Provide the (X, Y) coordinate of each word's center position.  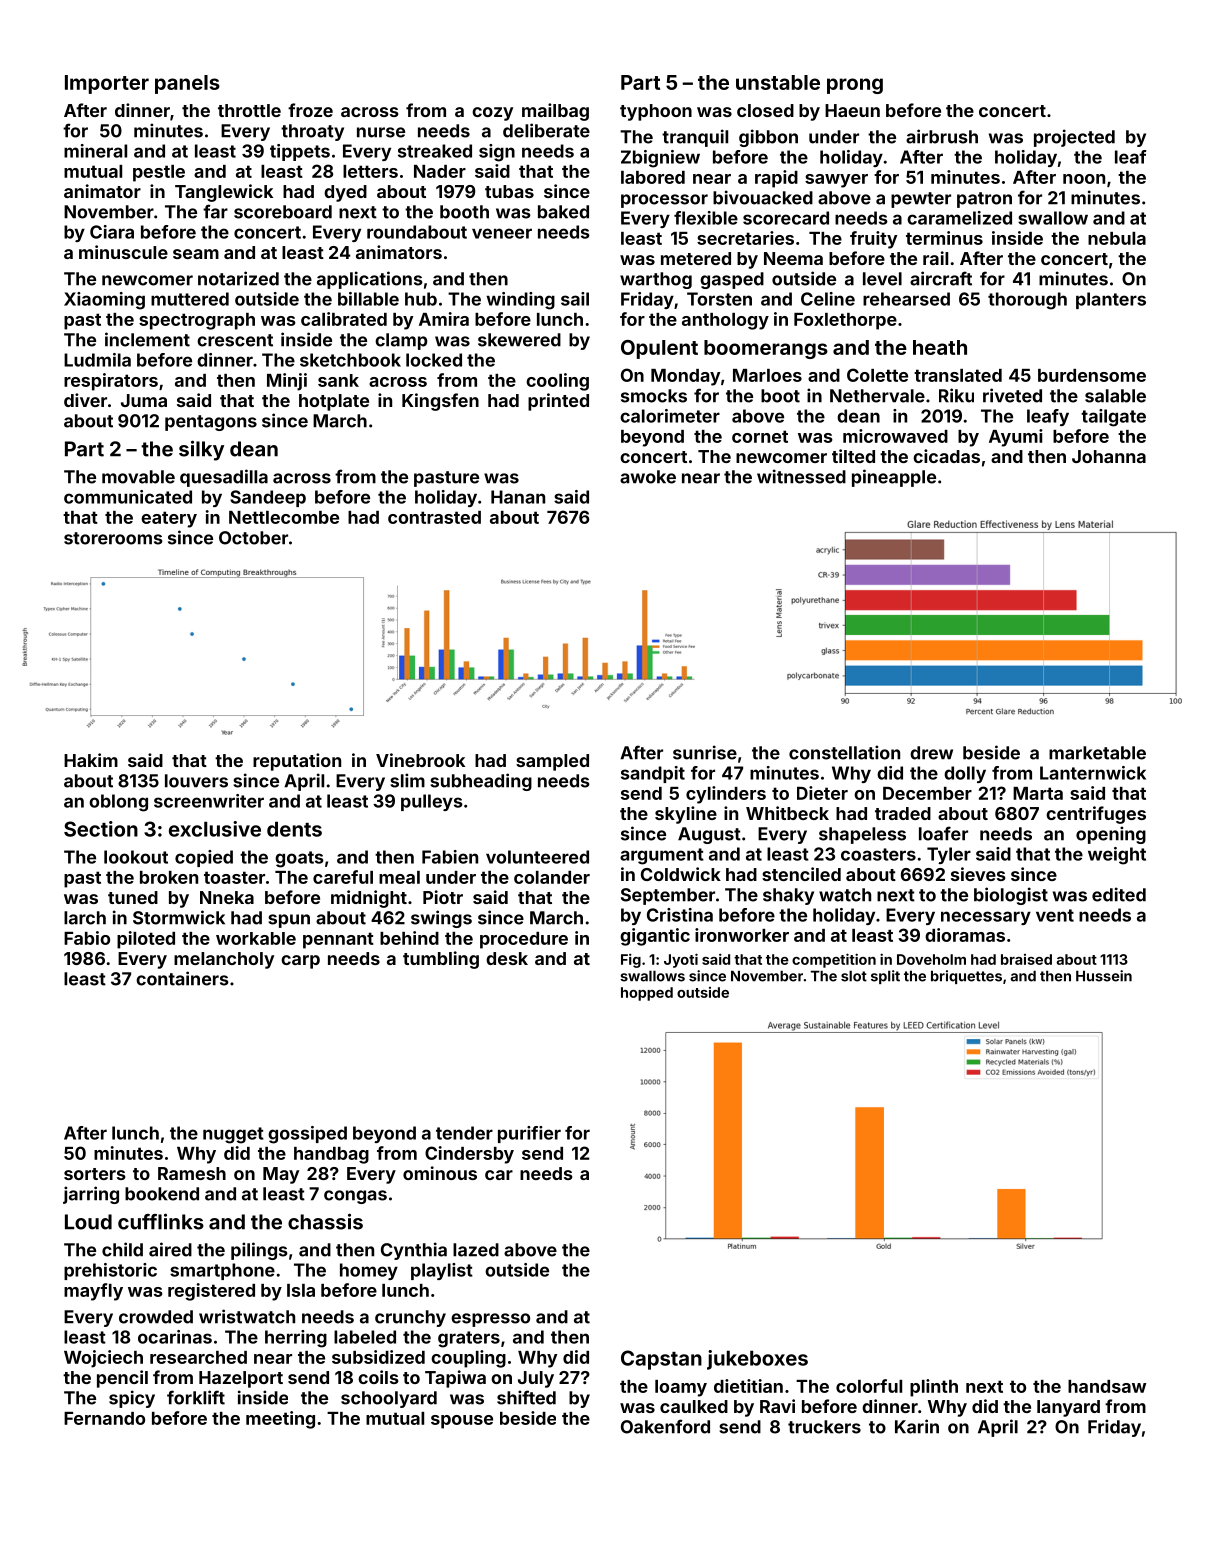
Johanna (1109, 456)
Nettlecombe (284, 517)
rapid (776, 179)
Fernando (104, 1418)
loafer (943, 833)
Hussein (1104, 976)
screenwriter (209, 801)
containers (182, 978)
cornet (760, 436)
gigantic (655, 937)
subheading (481, 782)
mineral (95, 151)
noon (1084, 179)
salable (1115, 396)
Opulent (659, 349)
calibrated (344, 319)
